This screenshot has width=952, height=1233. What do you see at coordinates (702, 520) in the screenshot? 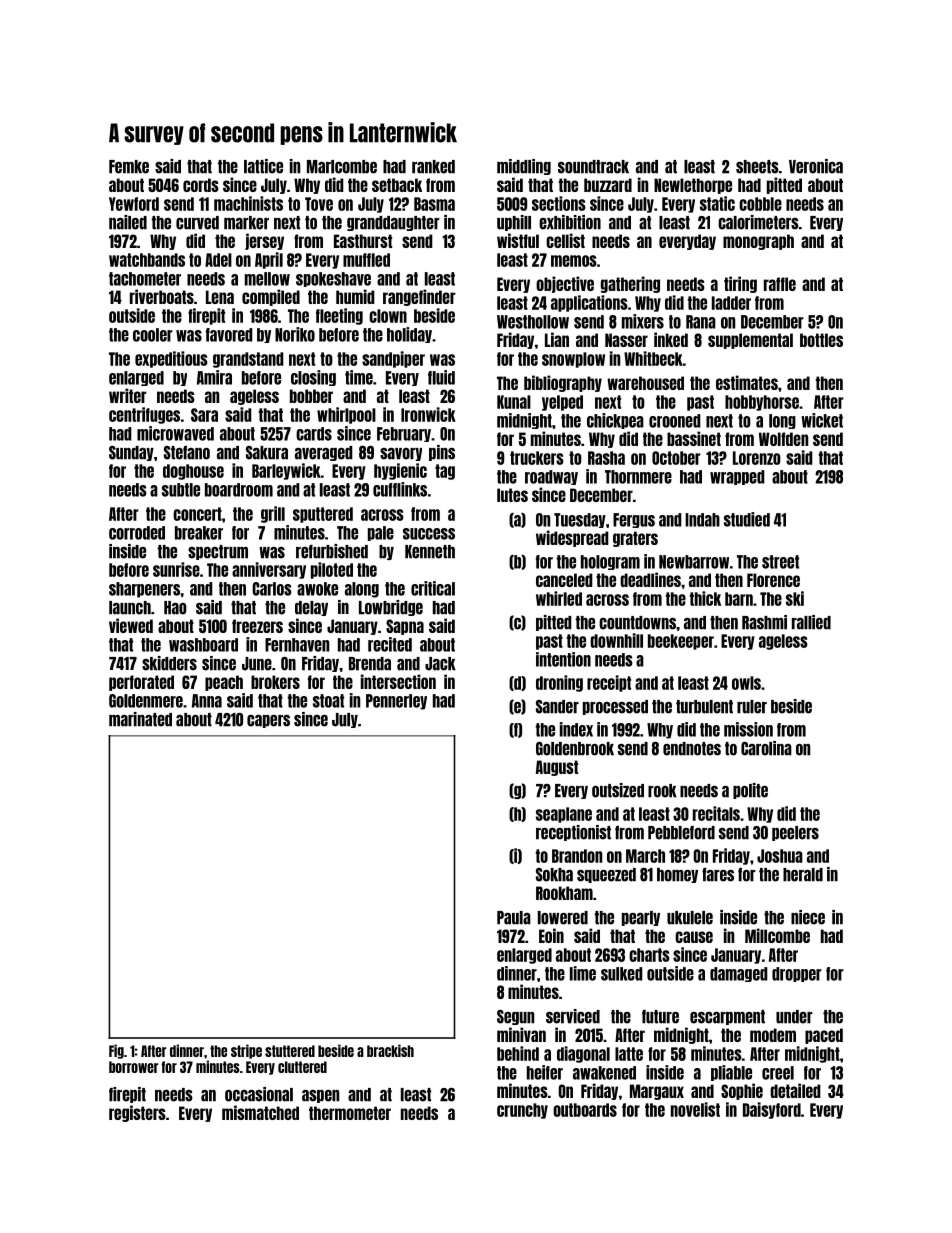
I see `Indah` at bounding box center [702, 520].
